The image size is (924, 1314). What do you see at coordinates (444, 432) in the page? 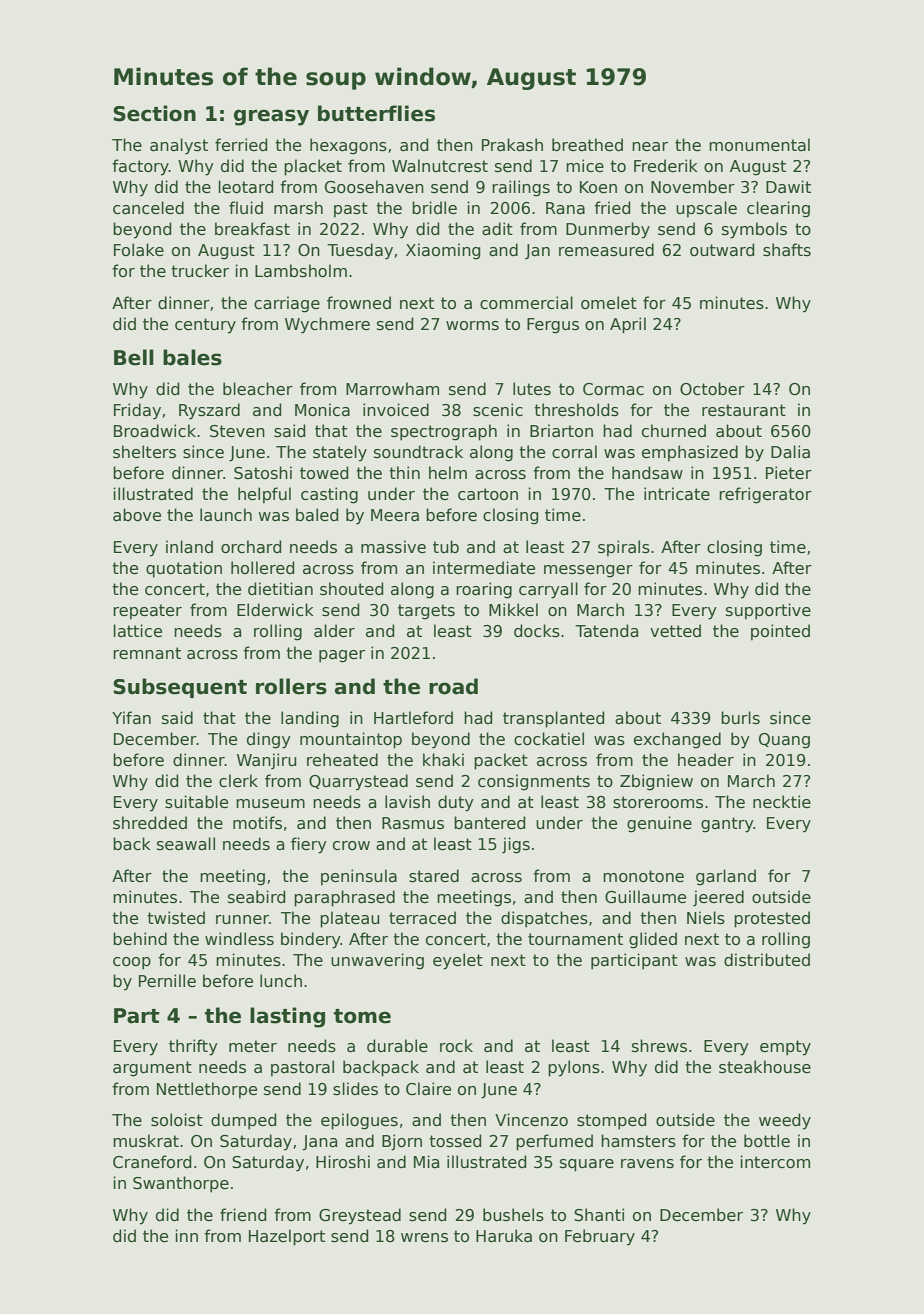
I see `spectrograph` at bounding box center [444, 432].
